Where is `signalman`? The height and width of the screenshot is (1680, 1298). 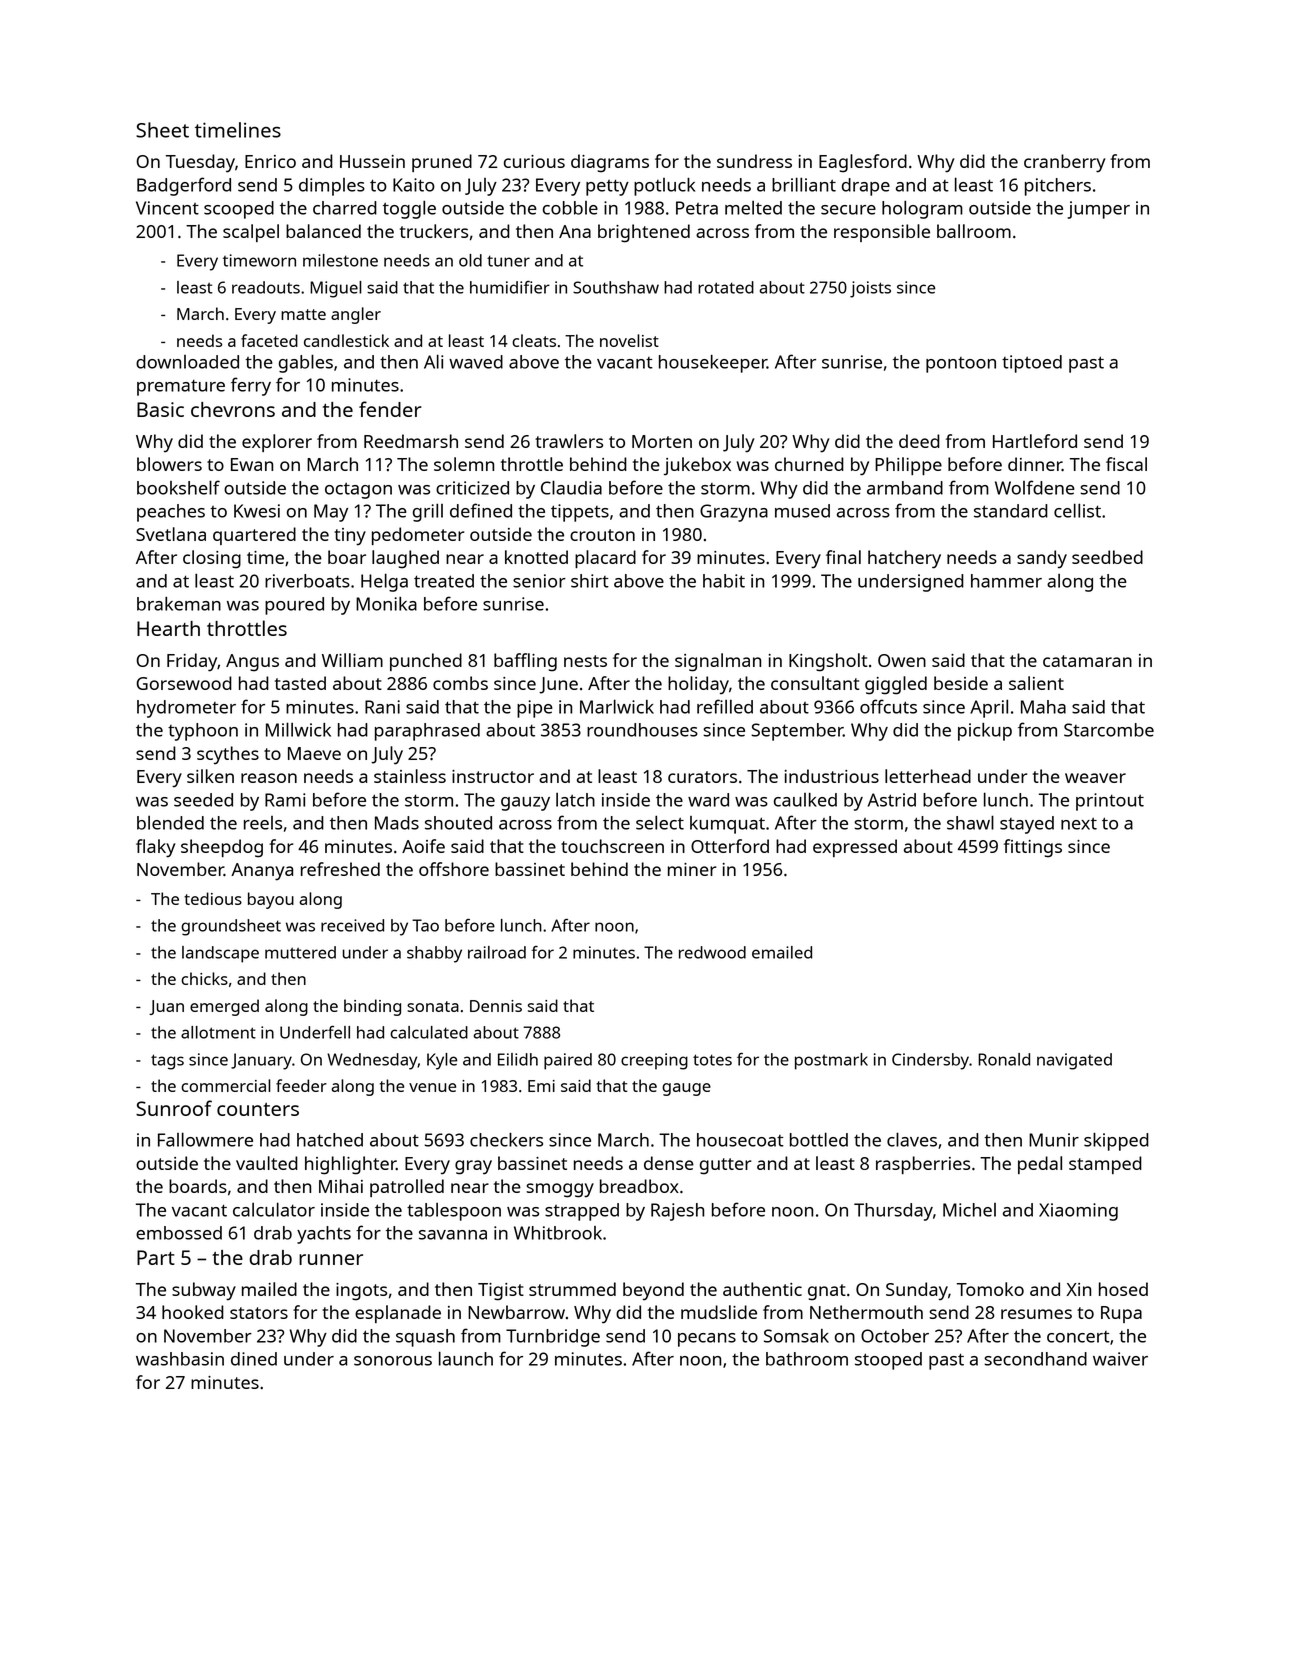
signalman is located at coordinates (718, 662).
